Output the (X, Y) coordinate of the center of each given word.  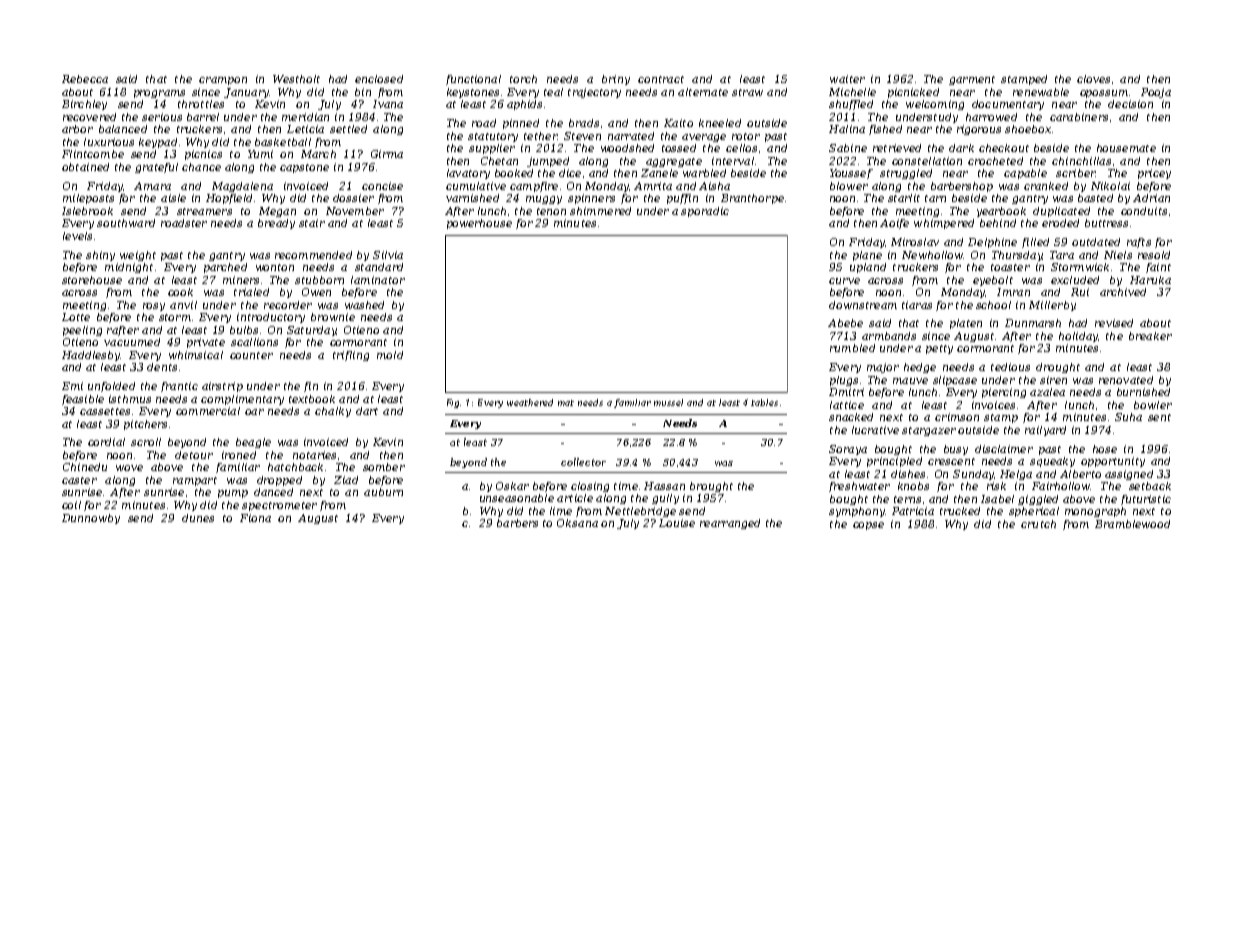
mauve (910, 381)
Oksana (577, 523)
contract (661, 79)
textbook (312, 399)
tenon (551, 211)
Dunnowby (91, 519)
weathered (530, 402)
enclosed (379, 79)
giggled (1038, 500)
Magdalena (242, 187)
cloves (1093, 79)
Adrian (1151, 198)
